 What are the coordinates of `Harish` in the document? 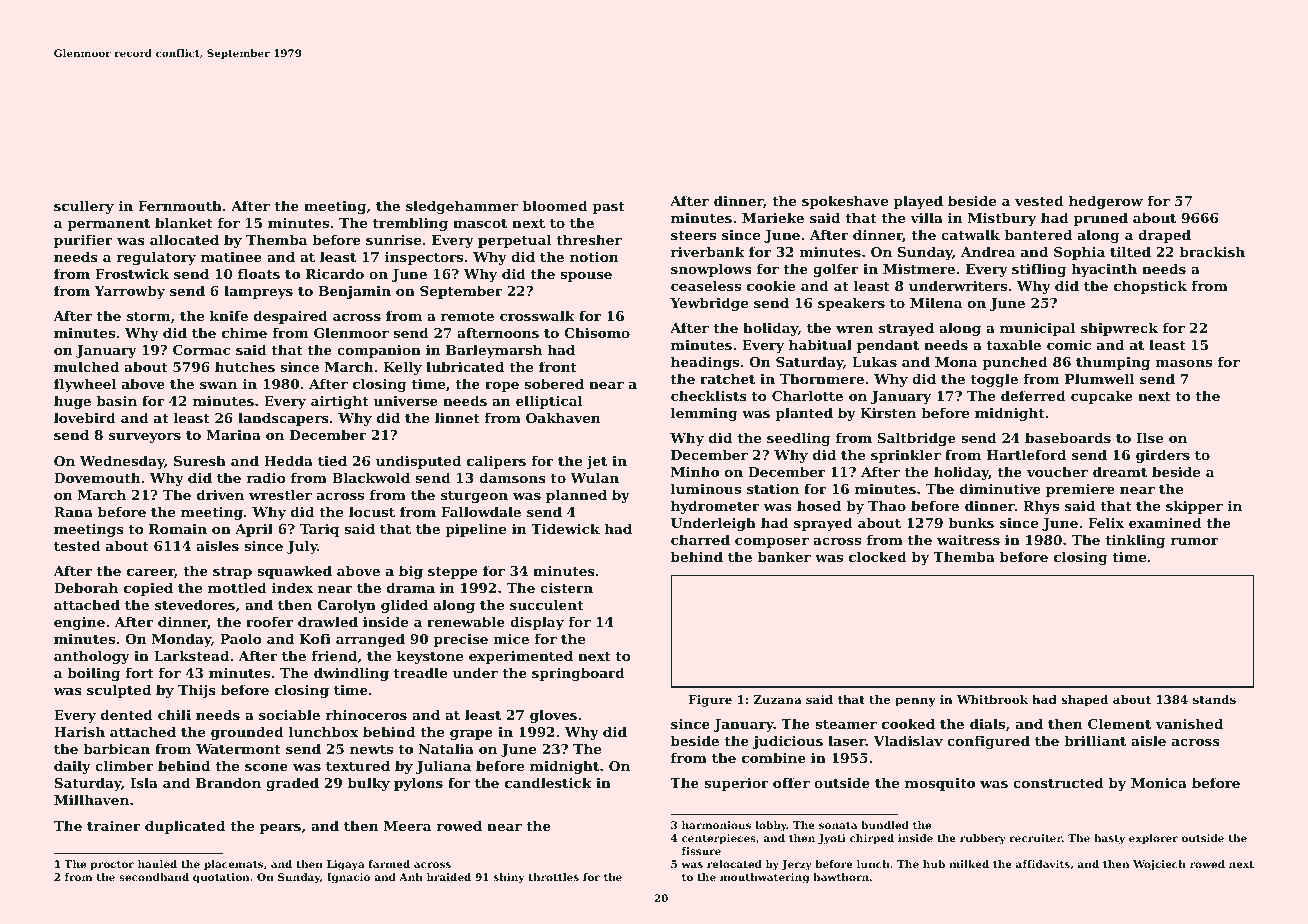 It's located at (79, 731).
